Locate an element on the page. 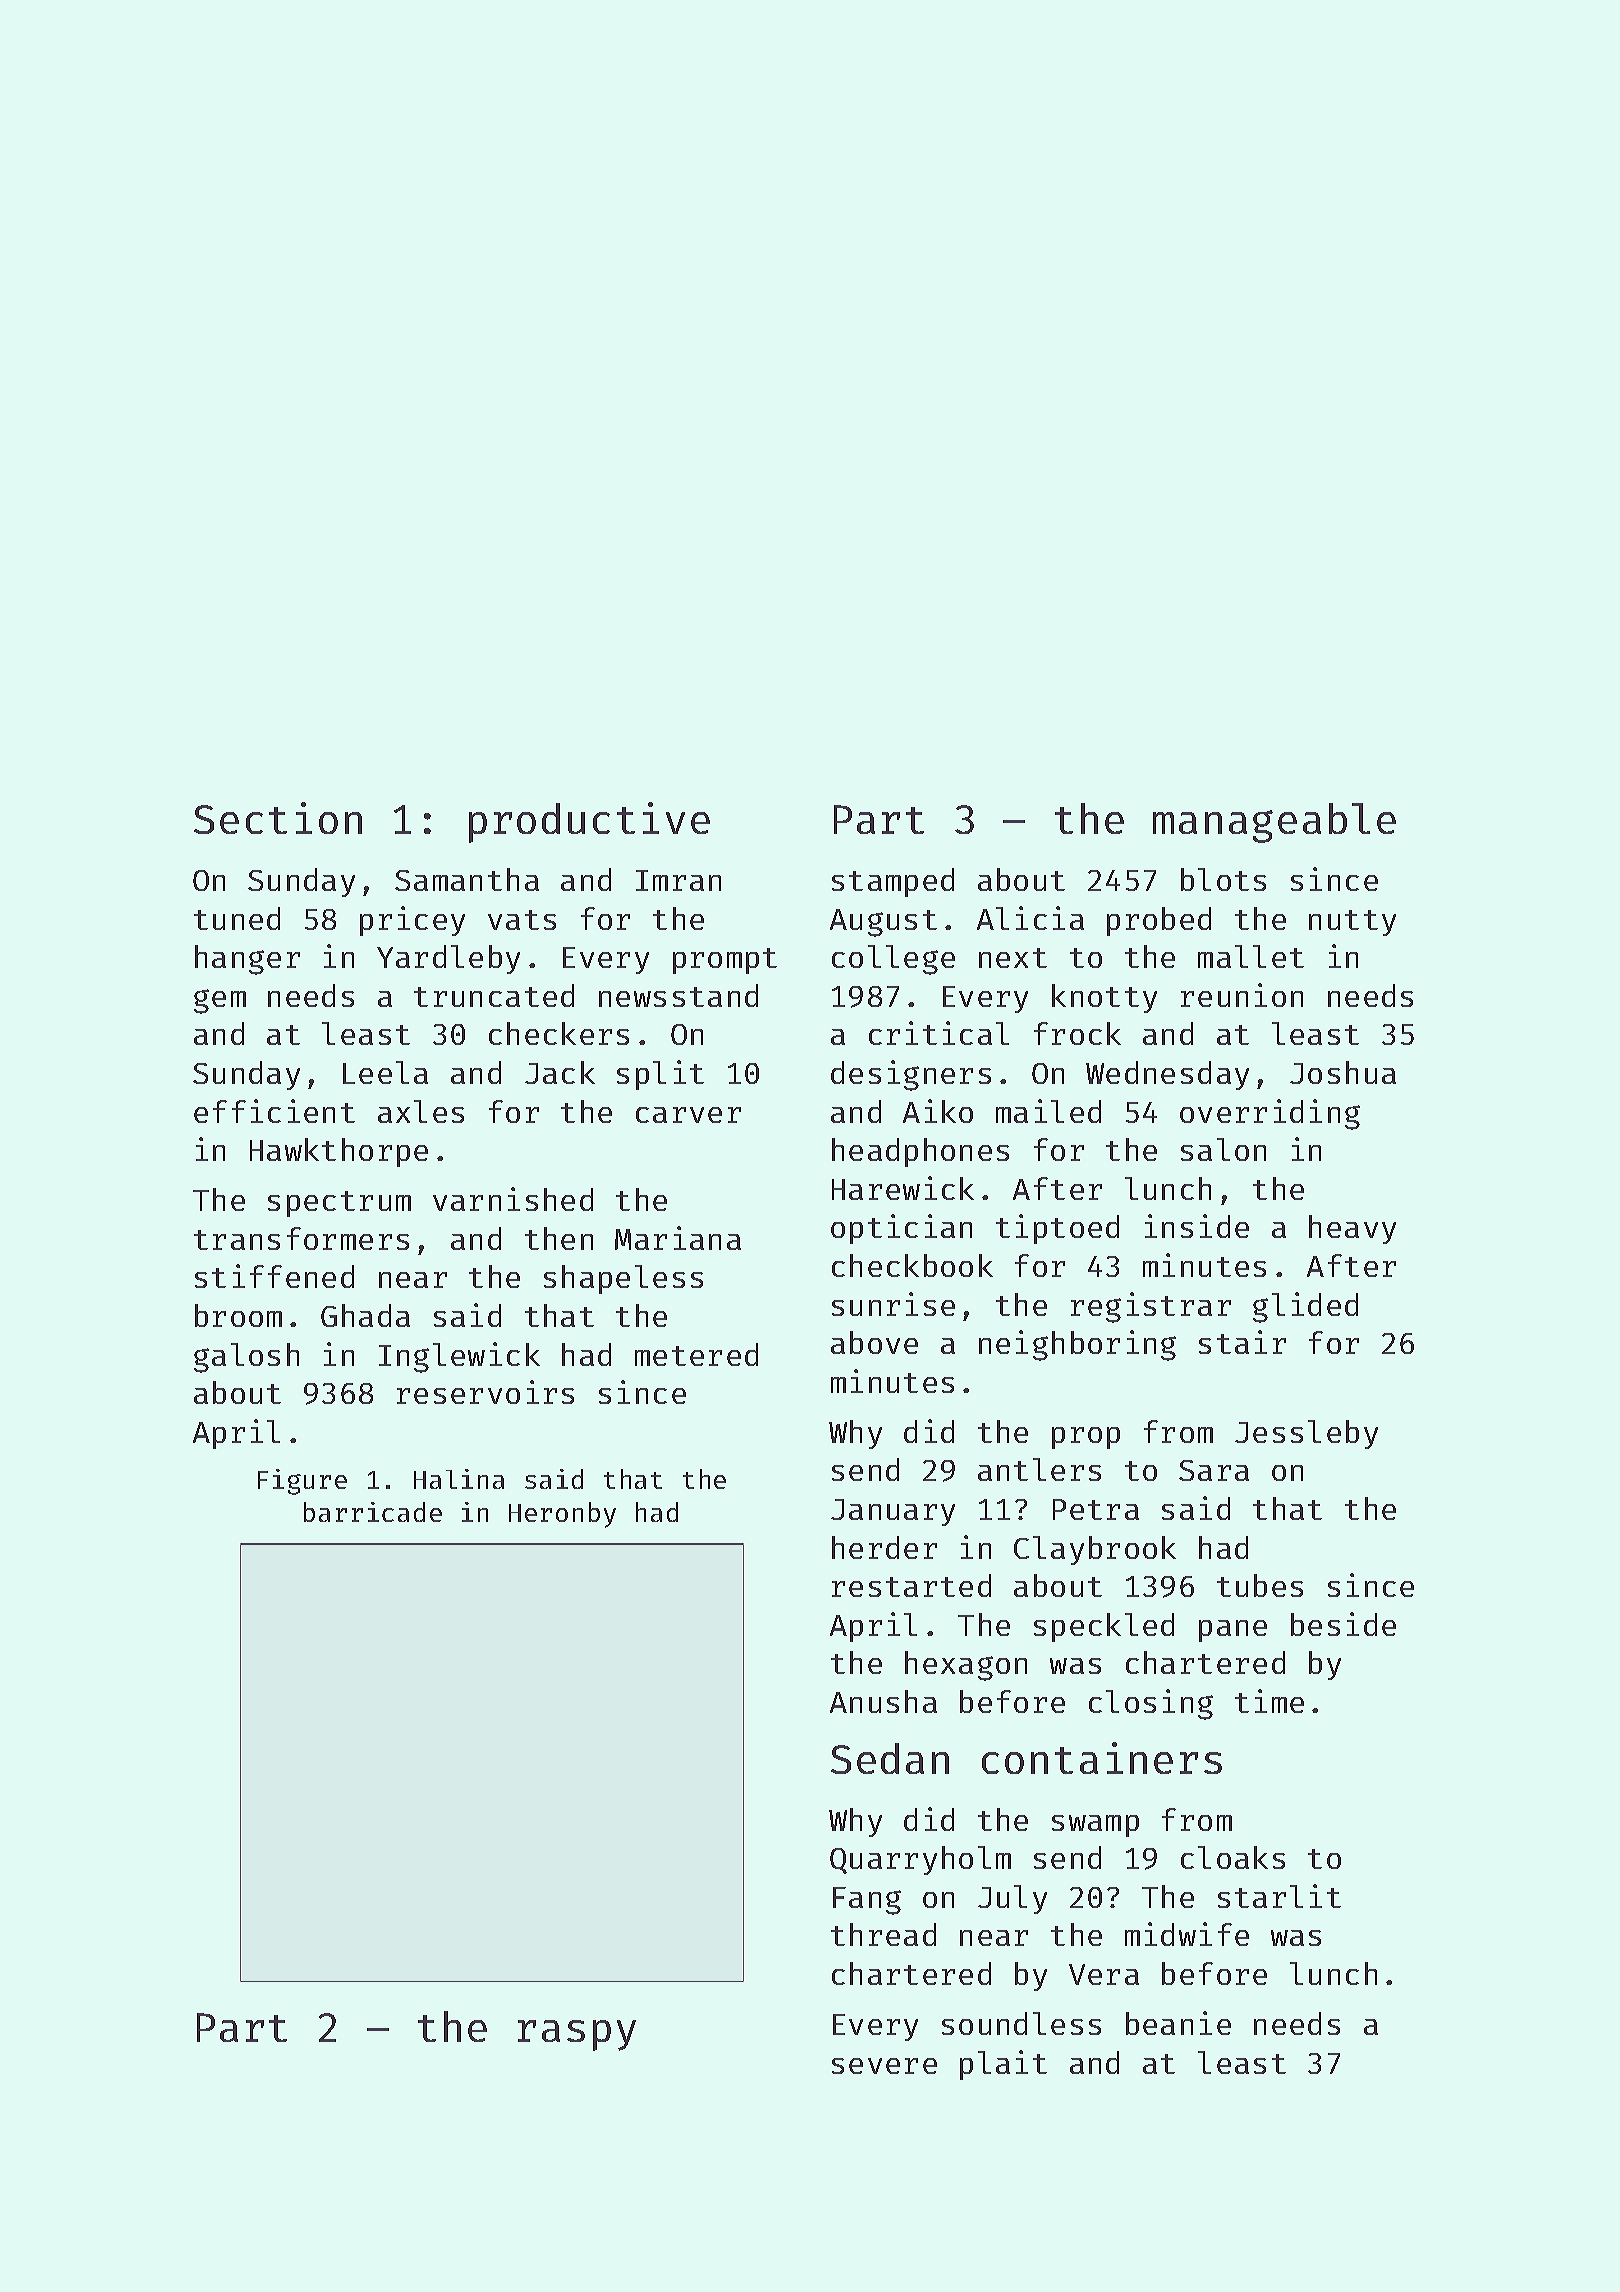  above is located at coordinates (874, 1342).
